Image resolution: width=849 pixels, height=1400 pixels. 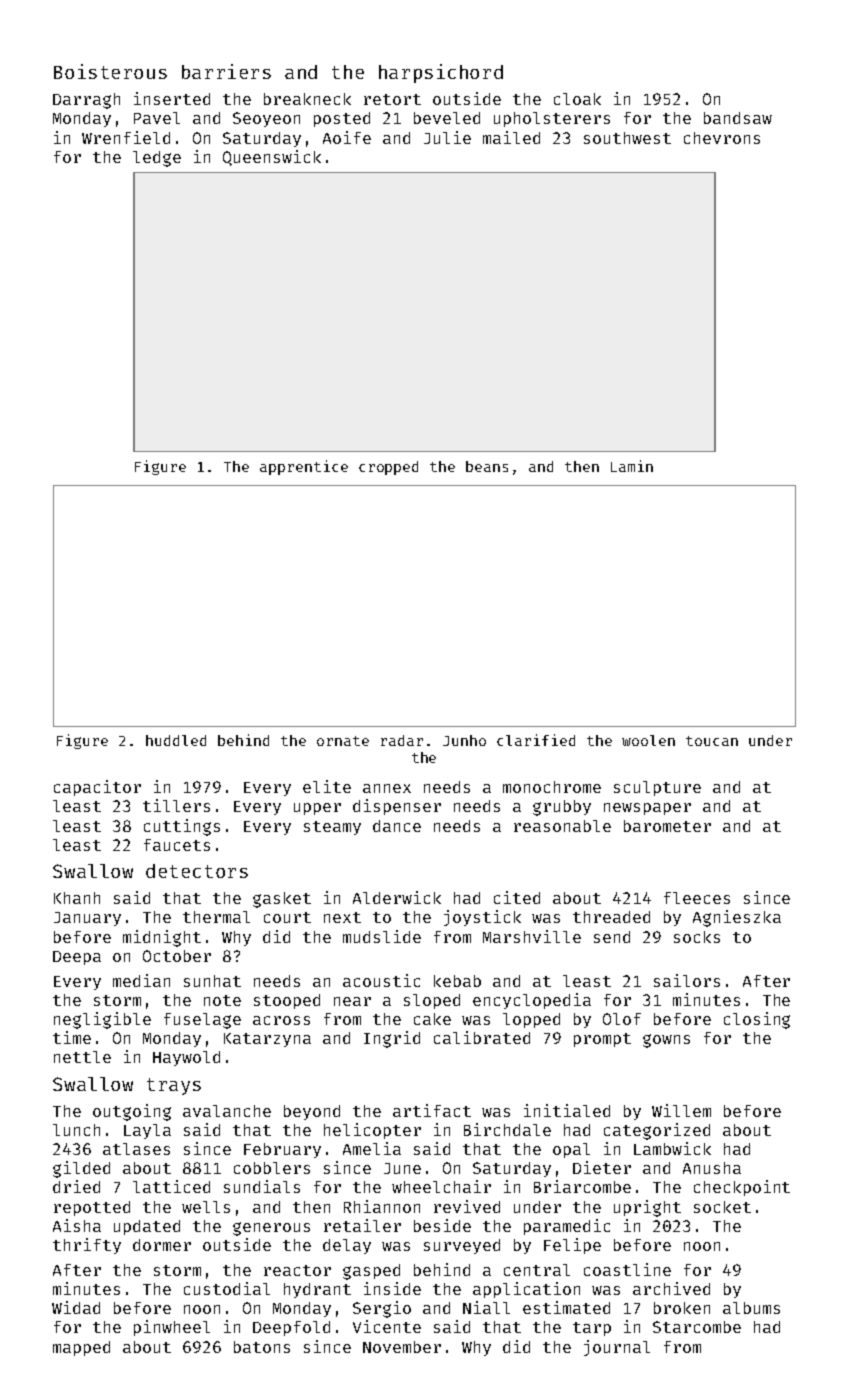 What do you see at coordinates (681, 1110) in the screenshot?
I see `Willem` at bounding box center [681, 1110].
